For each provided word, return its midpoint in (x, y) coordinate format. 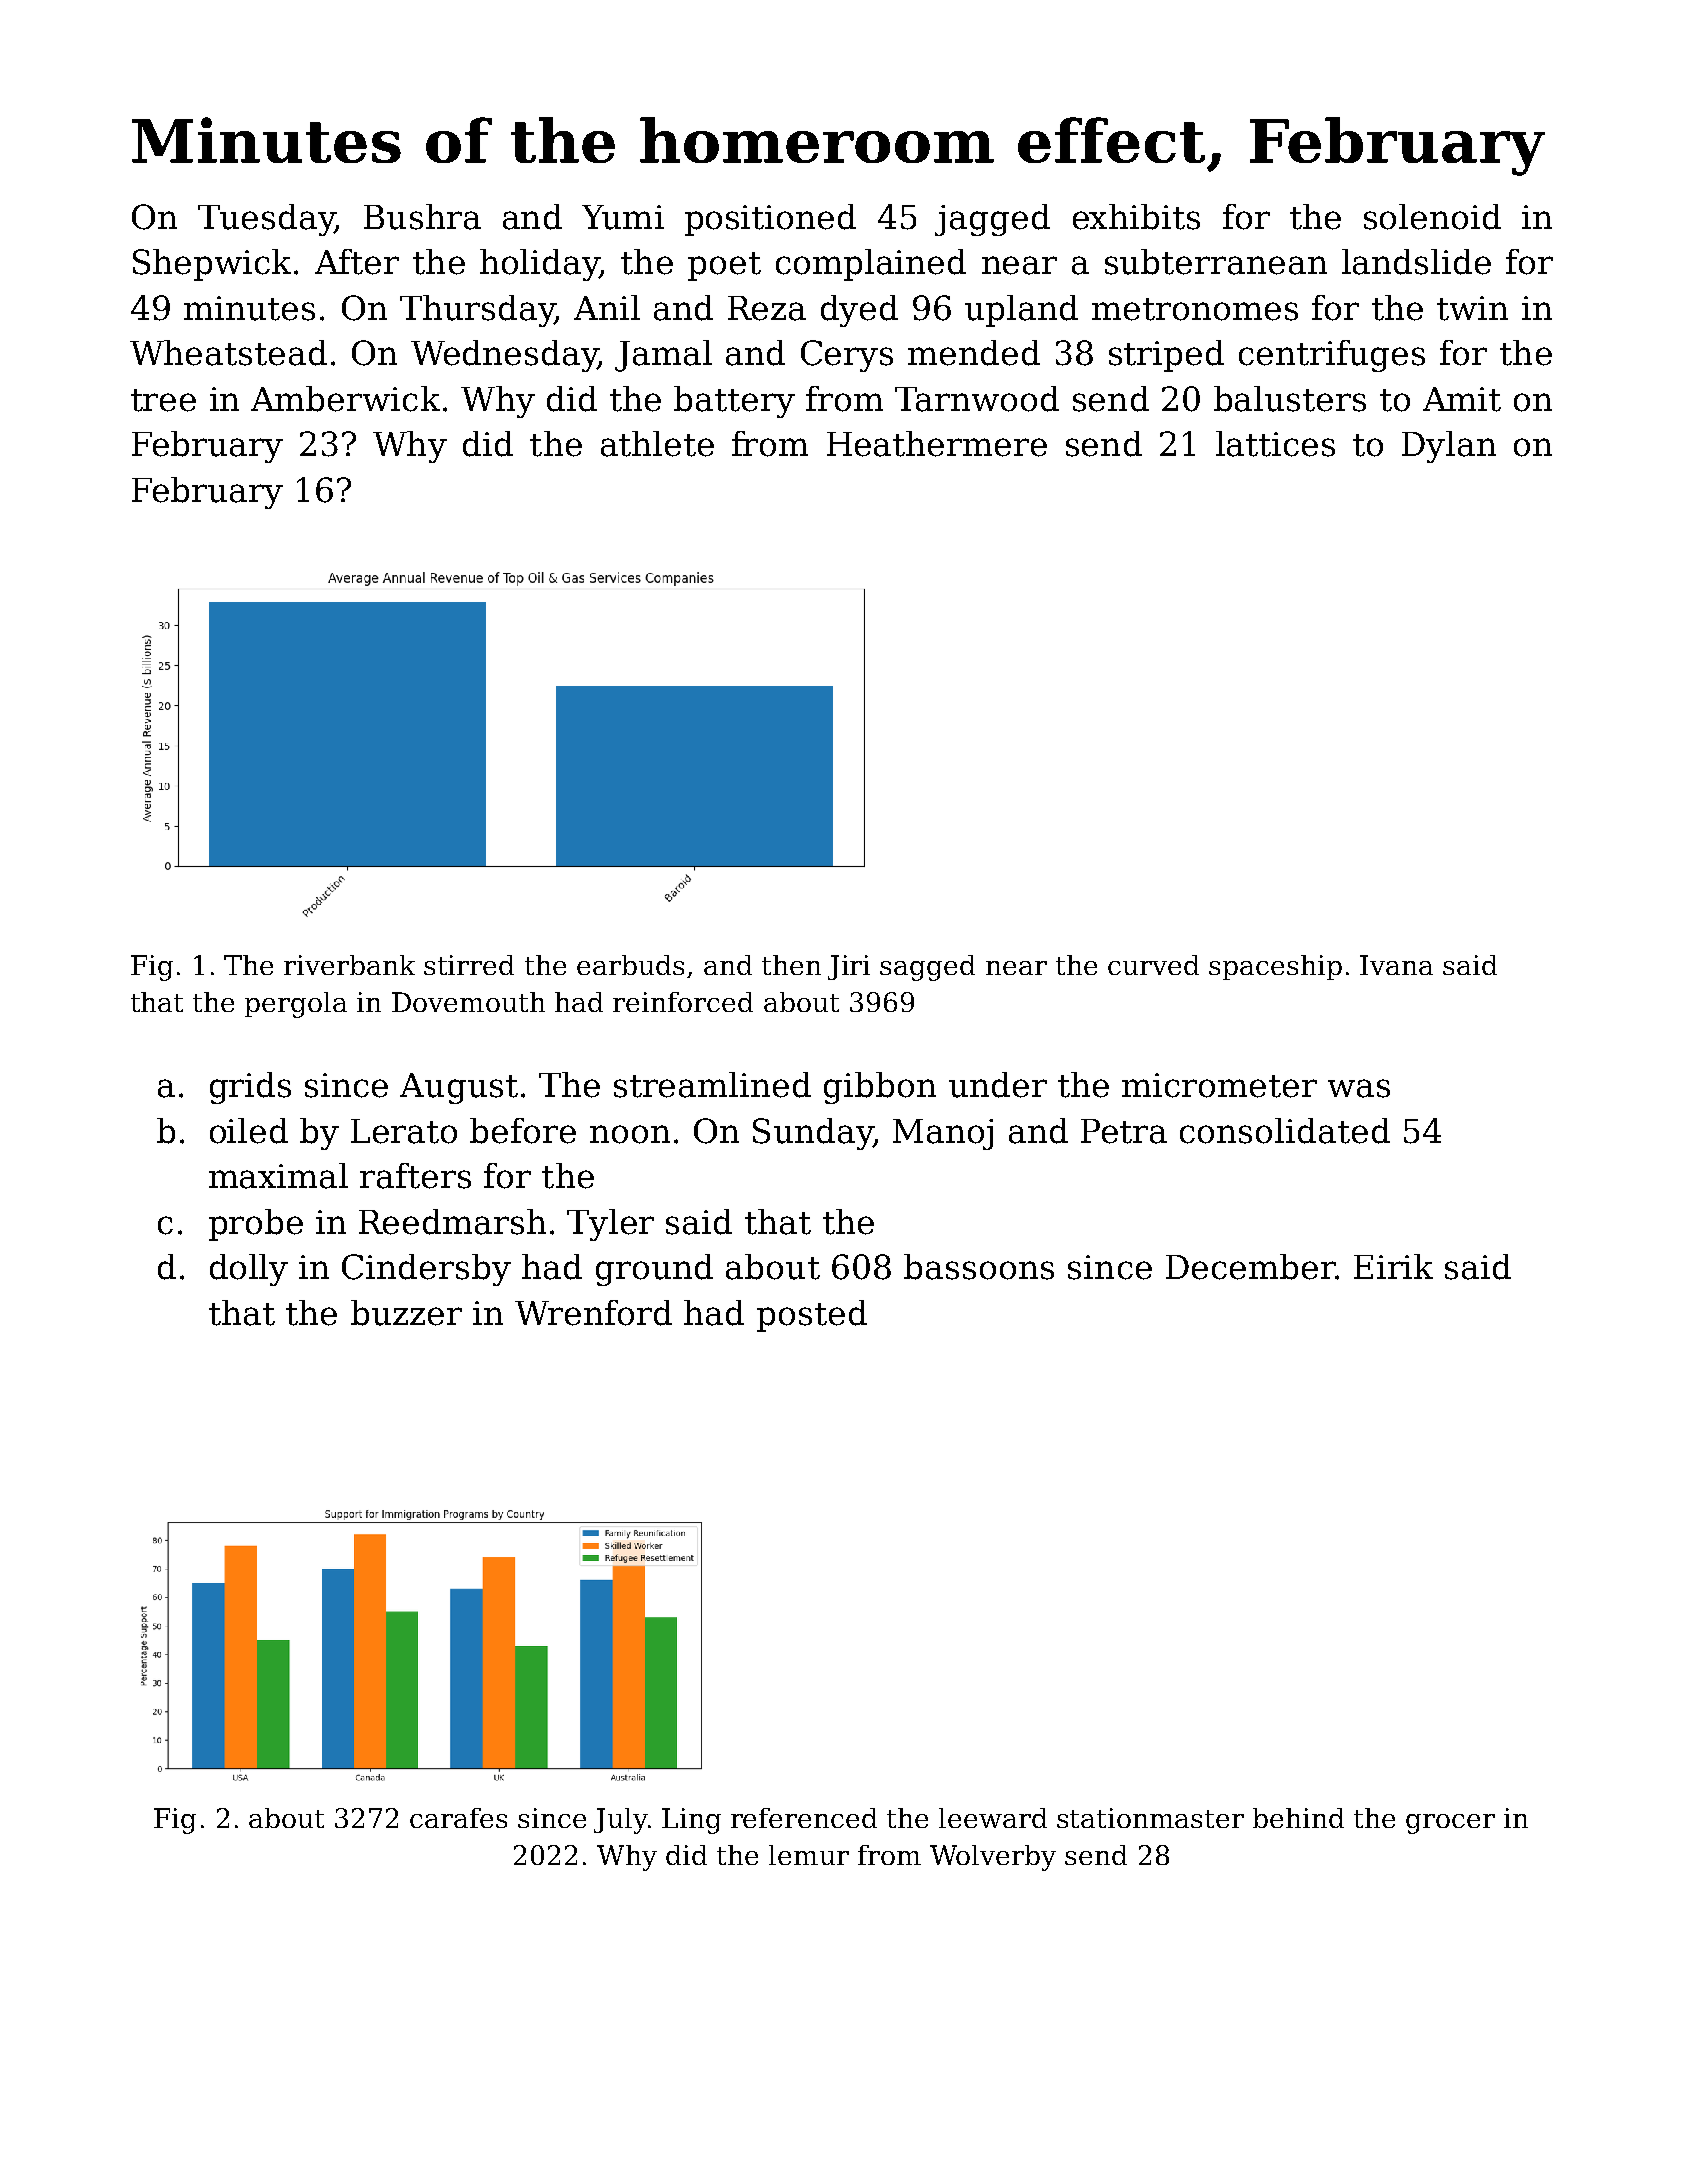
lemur (809, 1855)
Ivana (1396, 965)
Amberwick (345, 399)
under (998, 1085)
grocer (1450, 1824)
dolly (249, 1270)
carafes (458, 1818)
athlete (657, 444)
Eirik (1393, 1266)
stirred (469, 965)
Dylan (1449, 447)
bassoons (979, 1267)
